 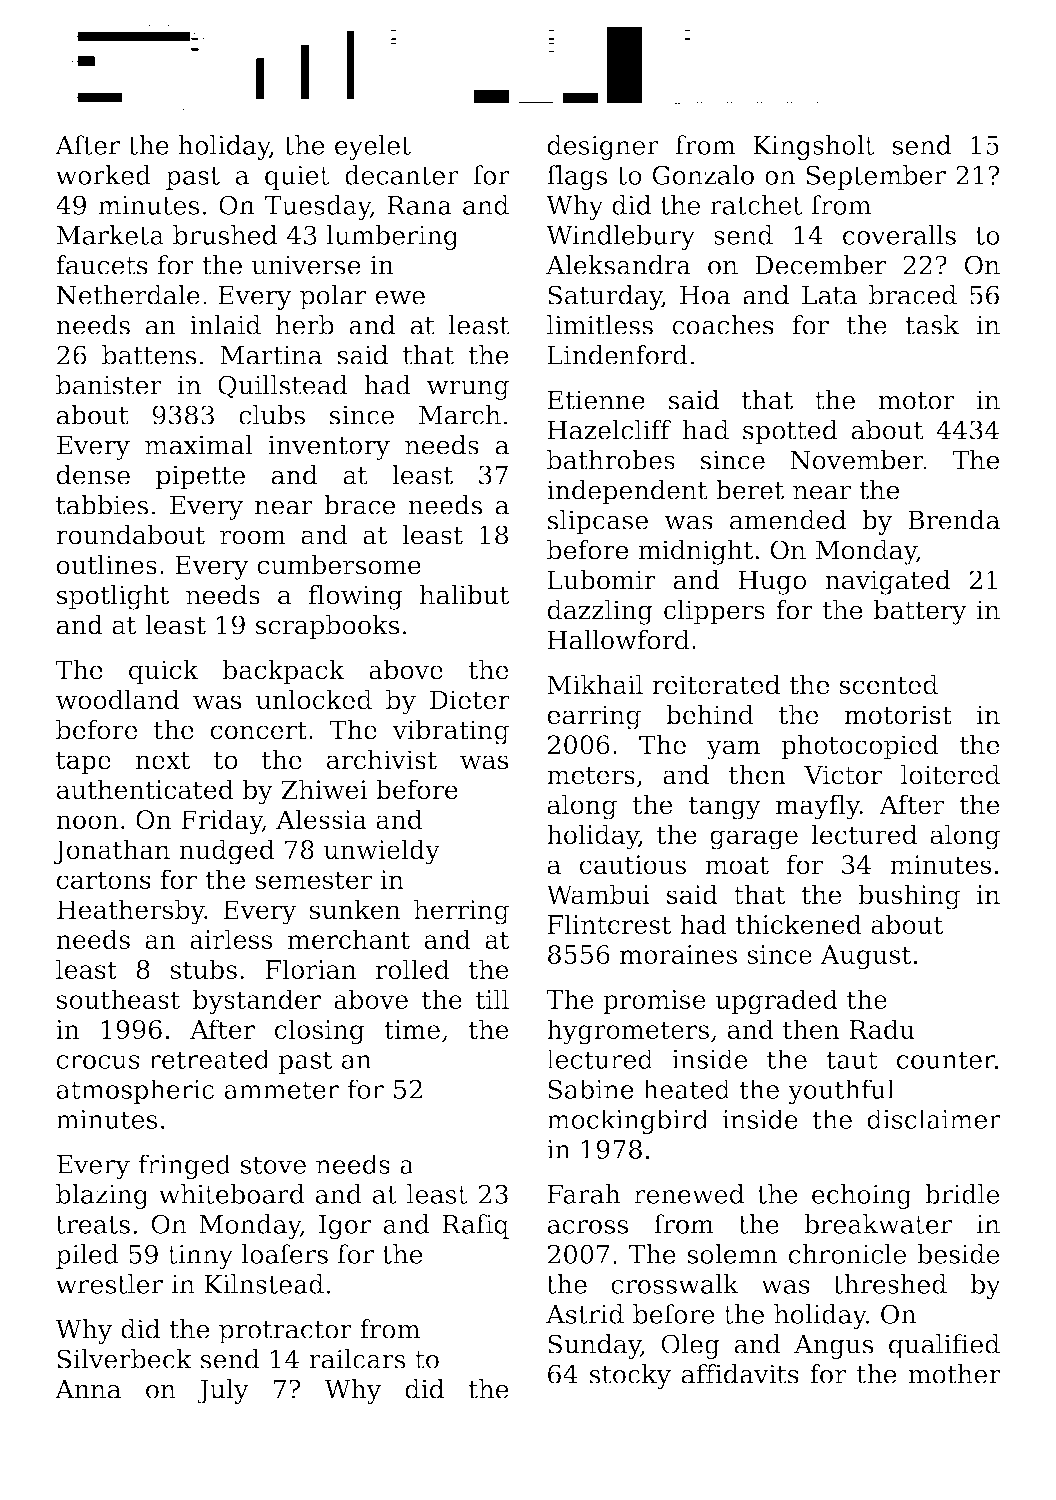 What do you see at coordinates (357, 1359) in the image?
I see `railcars` at bounding box center [357, 1359].
